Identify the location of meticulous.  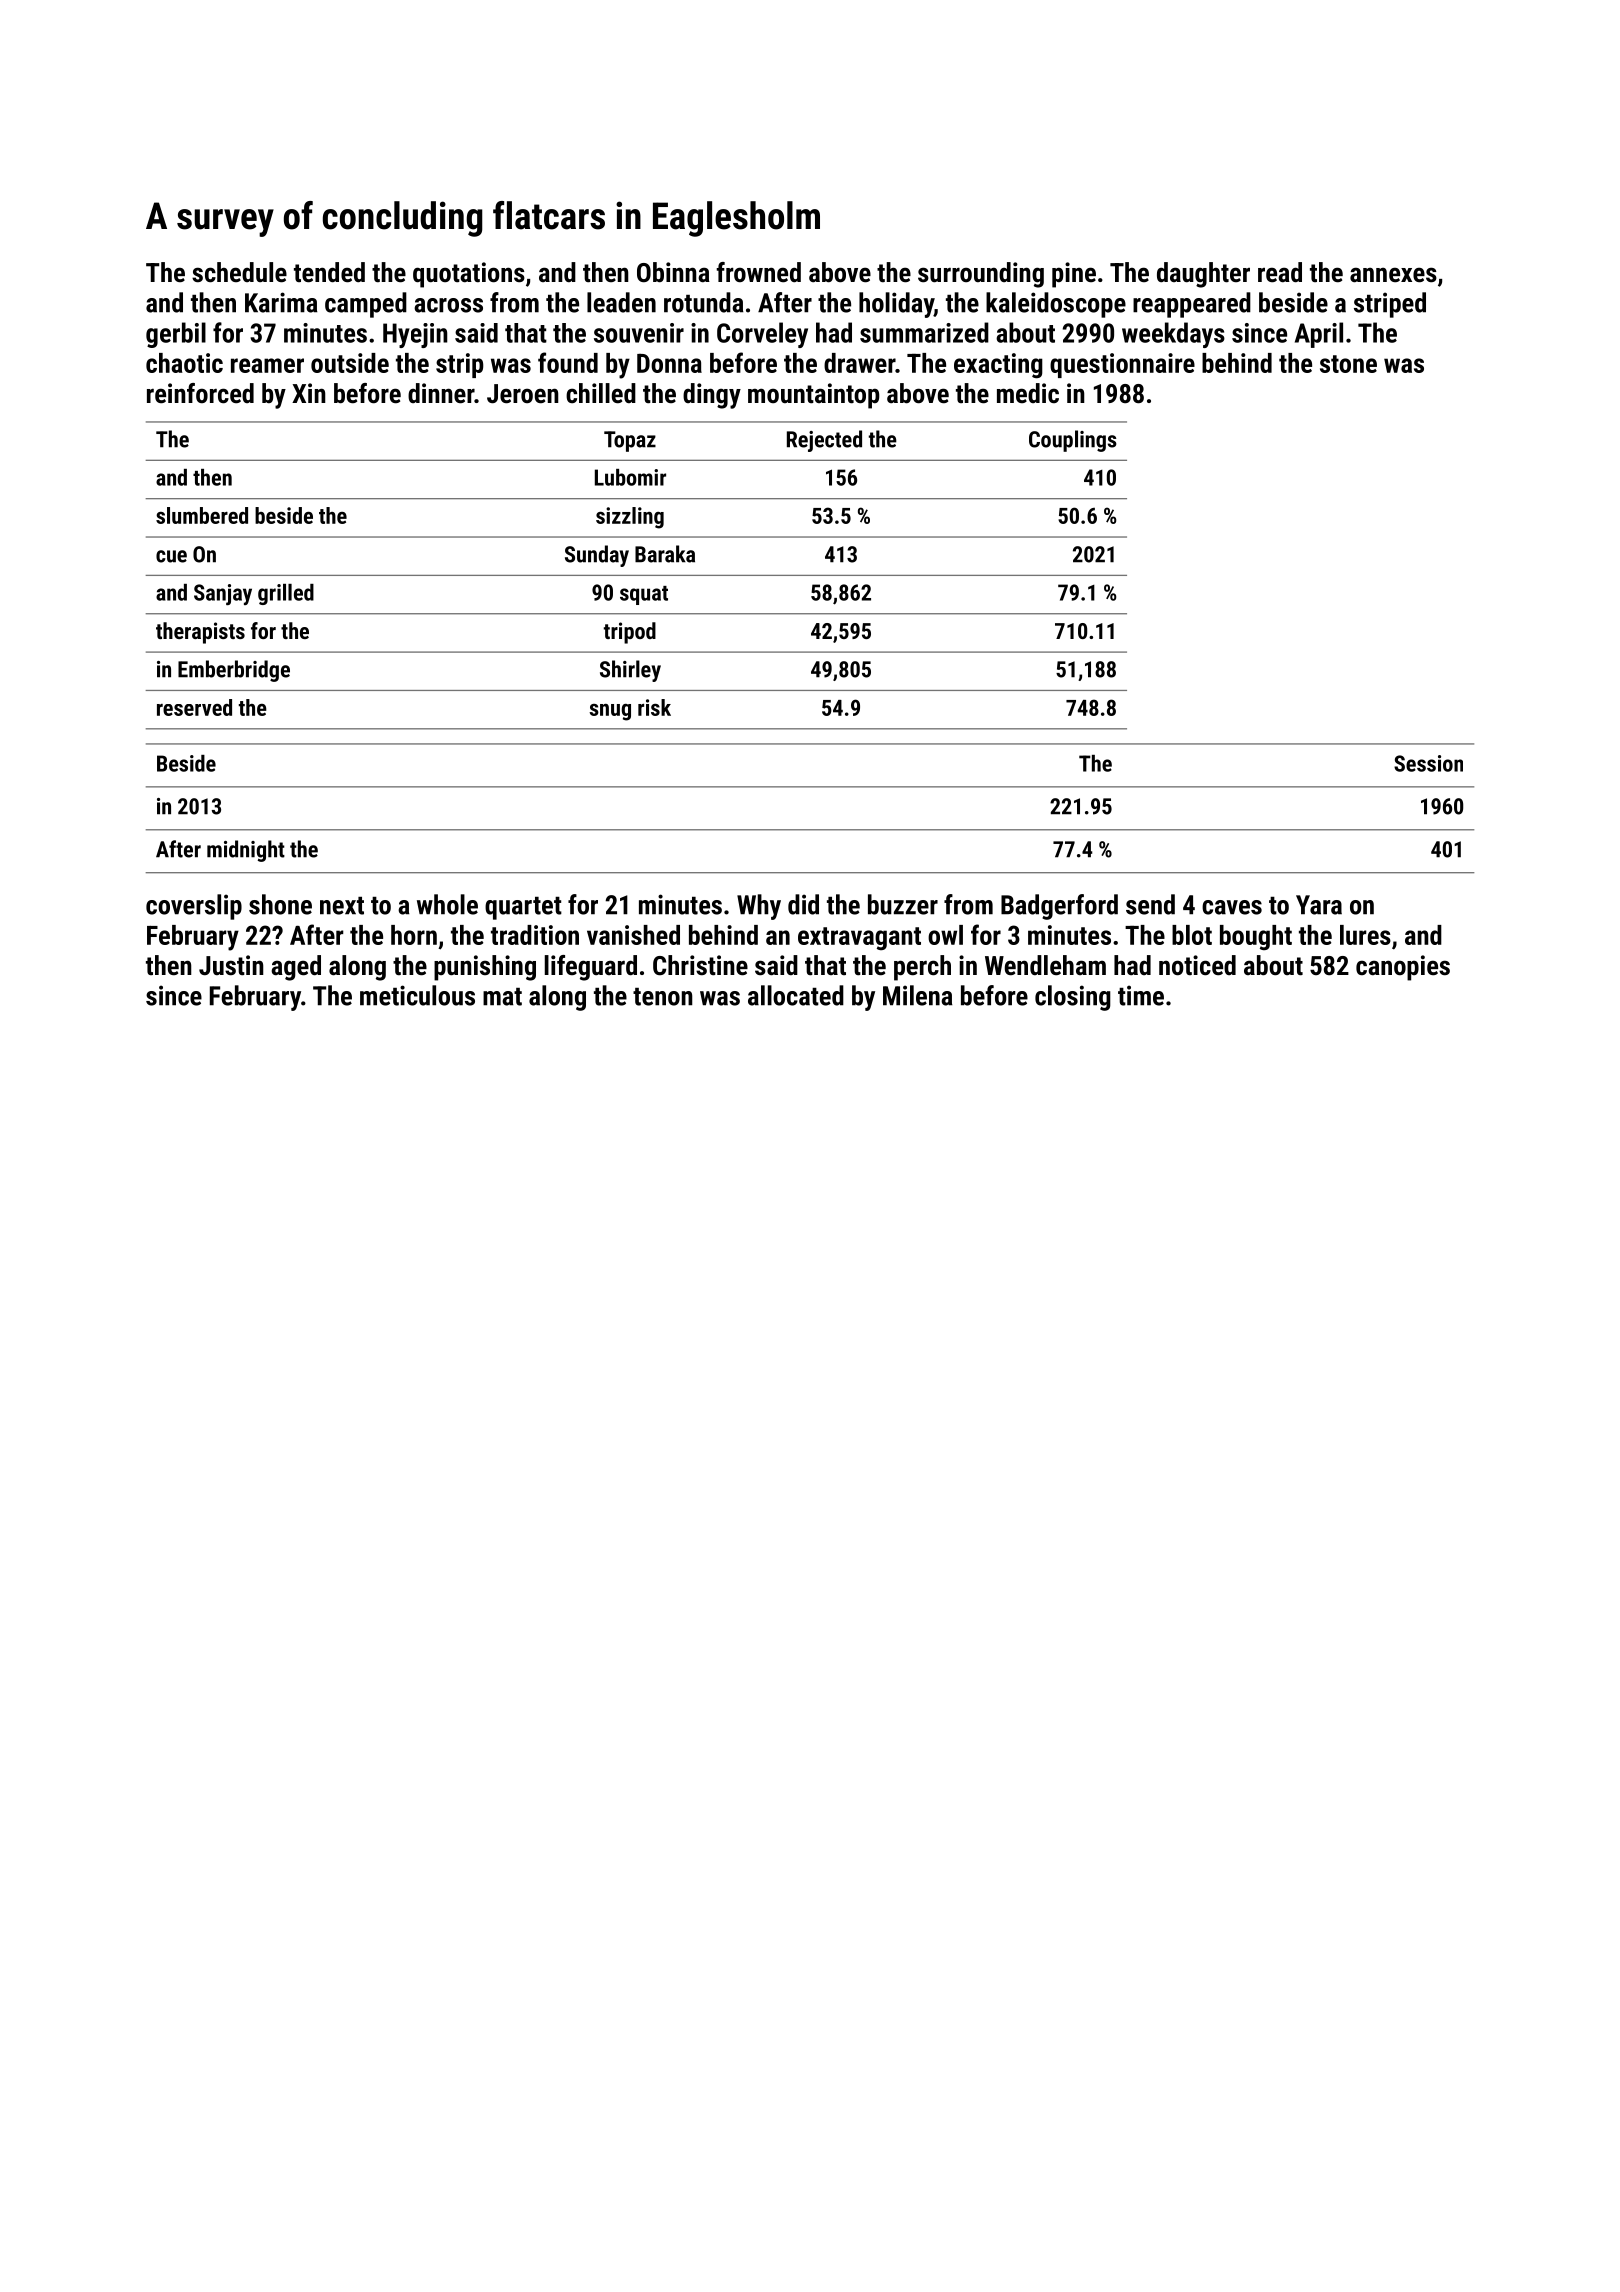
(417, 995).
